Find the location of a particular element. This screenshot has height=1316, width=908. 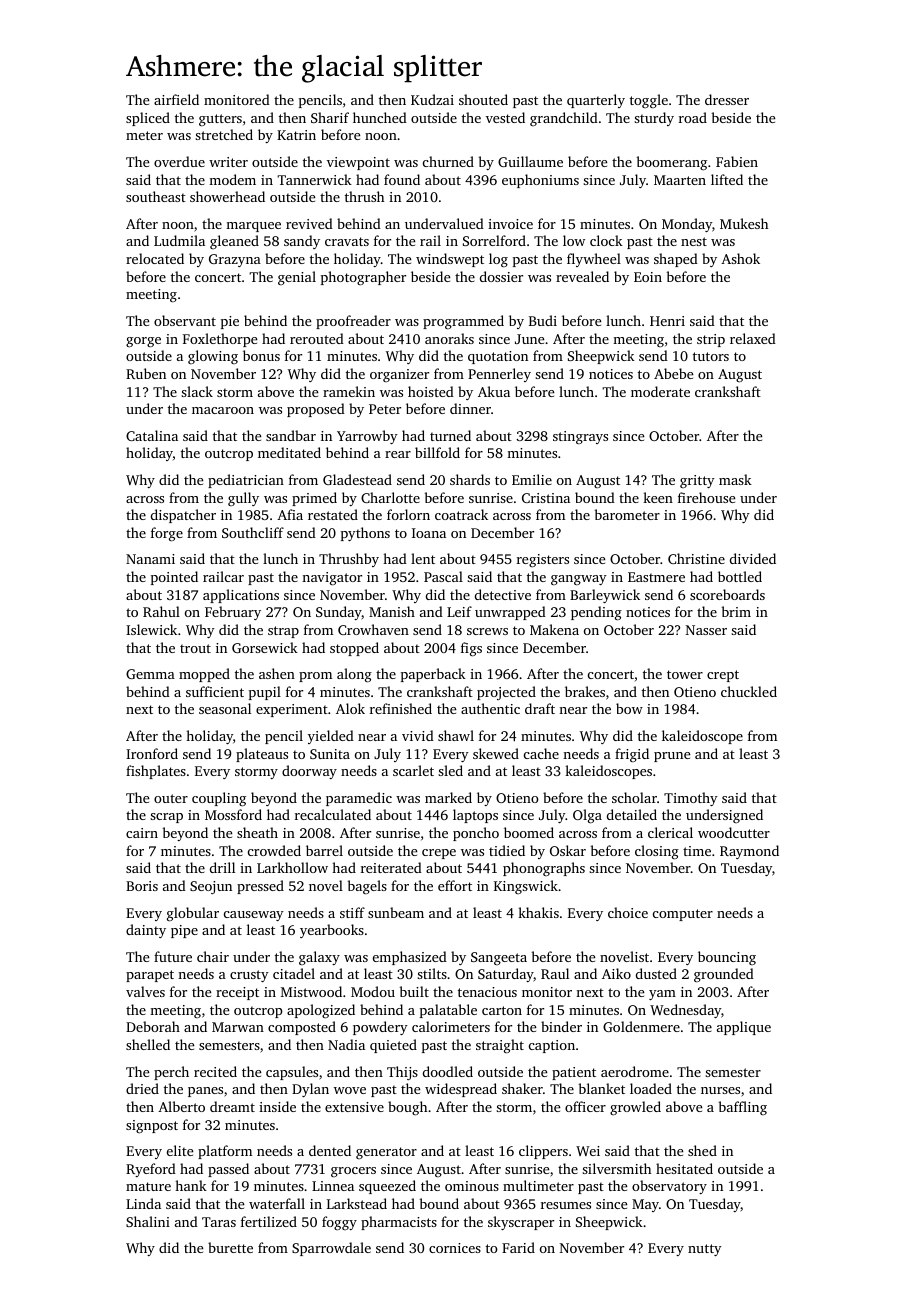

Manish is located at coordinates (392, 611).
